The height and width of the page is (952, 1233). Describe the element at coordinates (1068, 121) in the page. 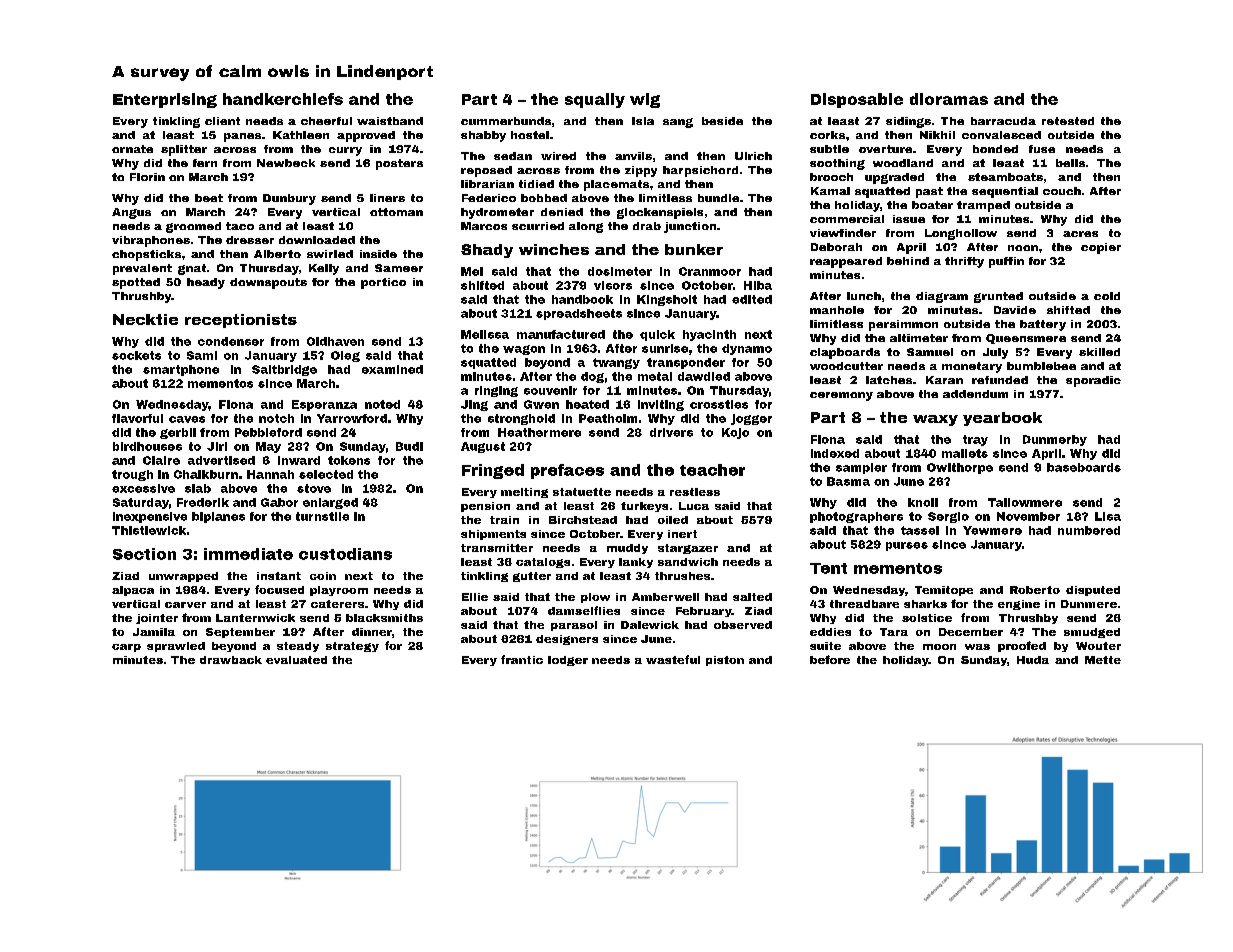

I see `retested` at that location.
